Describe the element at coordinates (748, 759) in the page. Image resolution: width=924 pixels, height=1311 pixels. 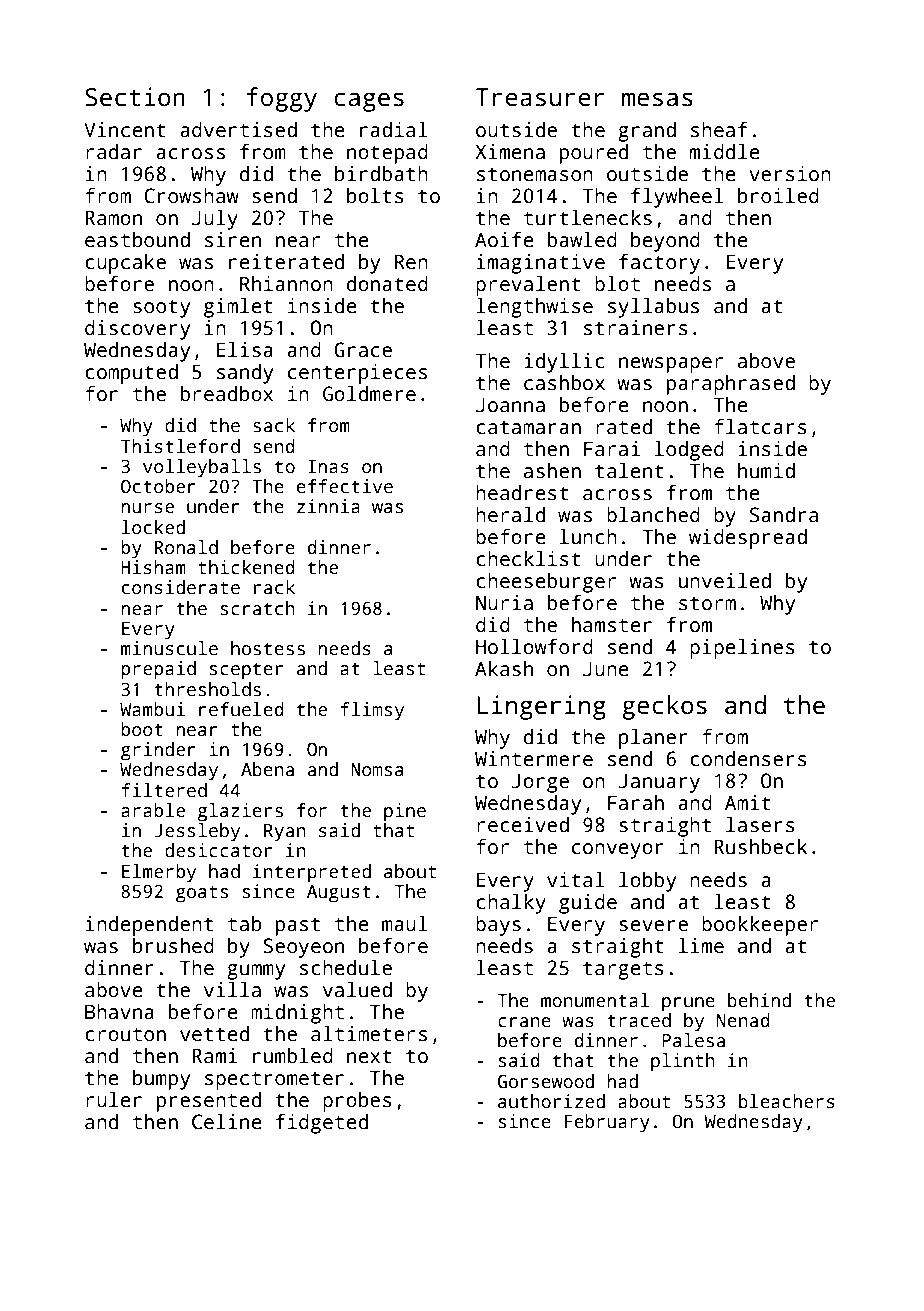
I see `condensers` at that location.
